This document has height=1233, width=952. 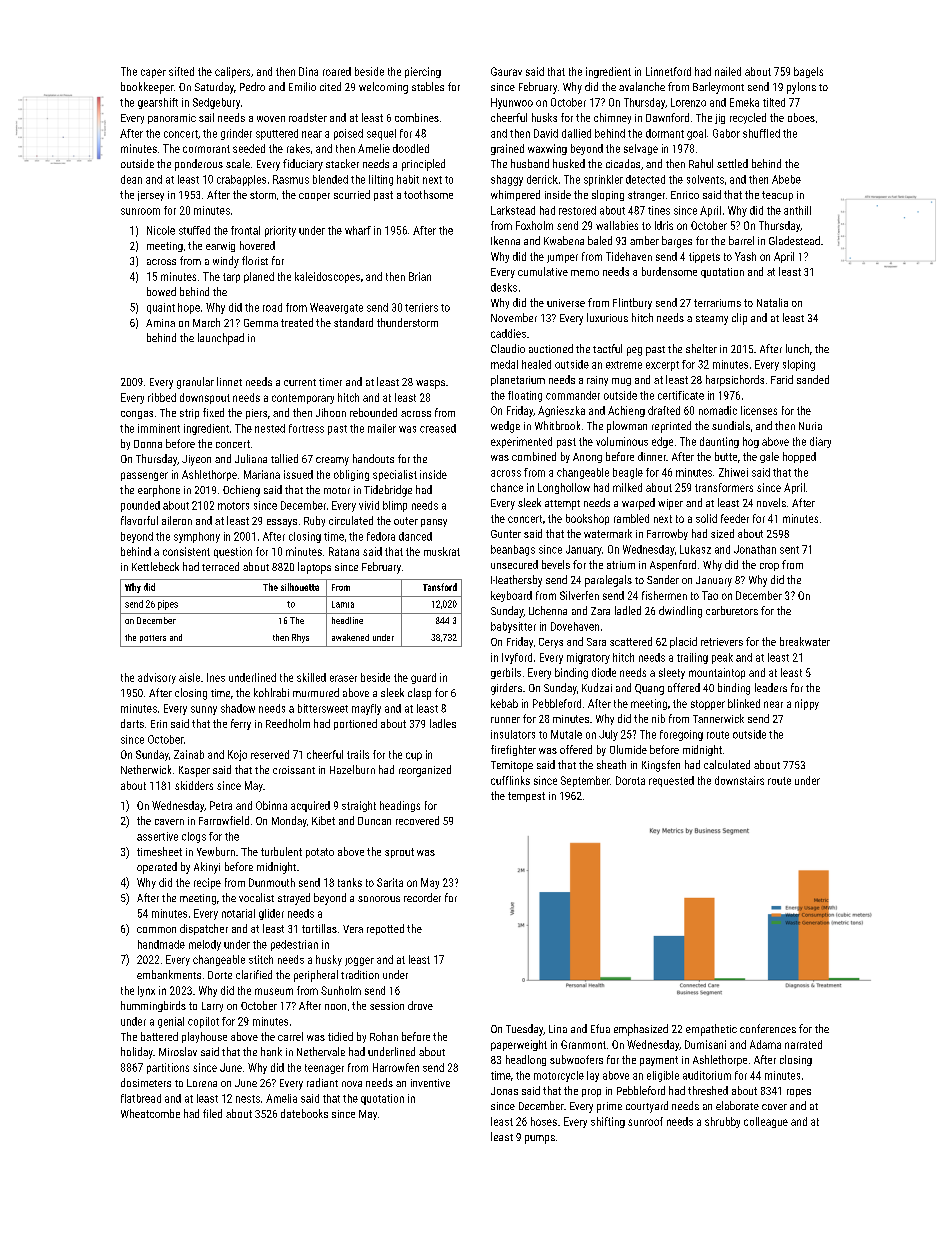 I want to click on Yewburn, so click(x=216, y=851).
